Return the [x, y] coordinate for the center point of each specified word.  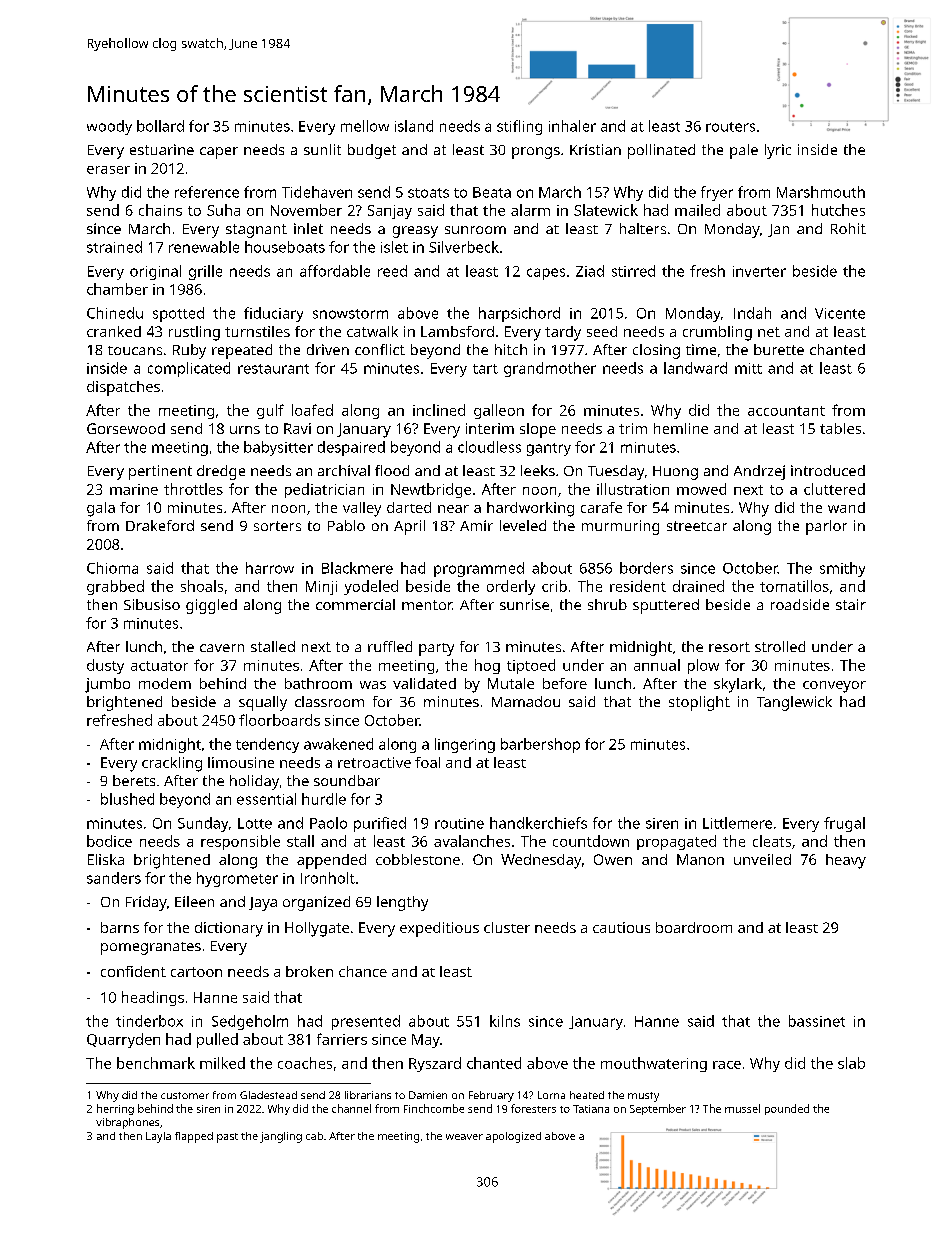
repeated [242, 351]
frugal [844, 824]
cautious [621, 927]
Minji [321, 588]
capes [546, 274]
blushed [127, 799]
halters [643, 228]
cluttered [834, 489]
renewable [204, 247]
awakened [338, 744]
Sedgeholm [250, 1022]
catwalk [372, 331]
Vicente [840, 313]
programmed [479, 569]
